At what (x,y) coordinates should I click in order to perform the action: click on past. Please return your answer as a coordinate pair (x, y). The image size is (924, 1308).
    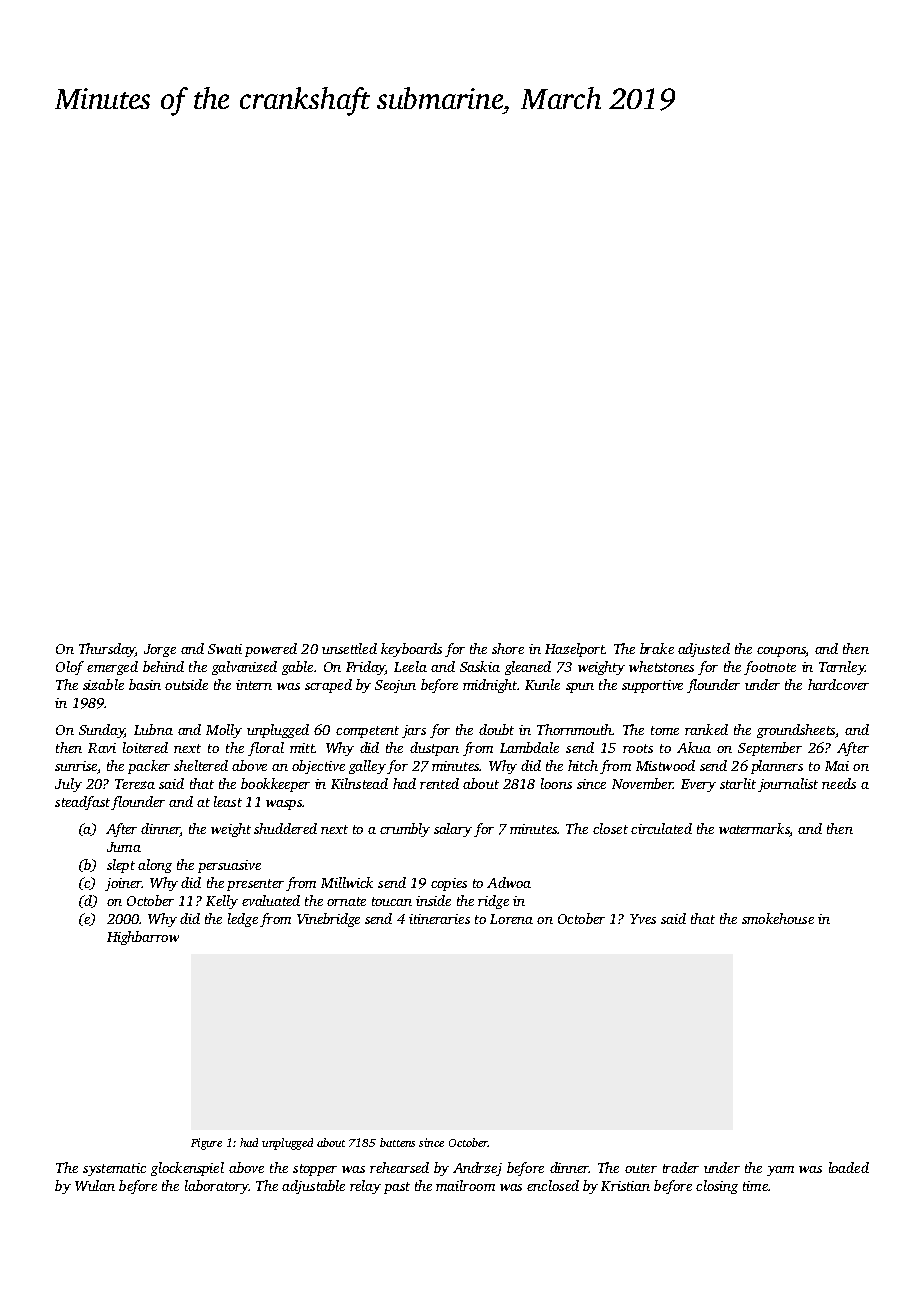
    Looking at the image, I should click on (397, 1188).
